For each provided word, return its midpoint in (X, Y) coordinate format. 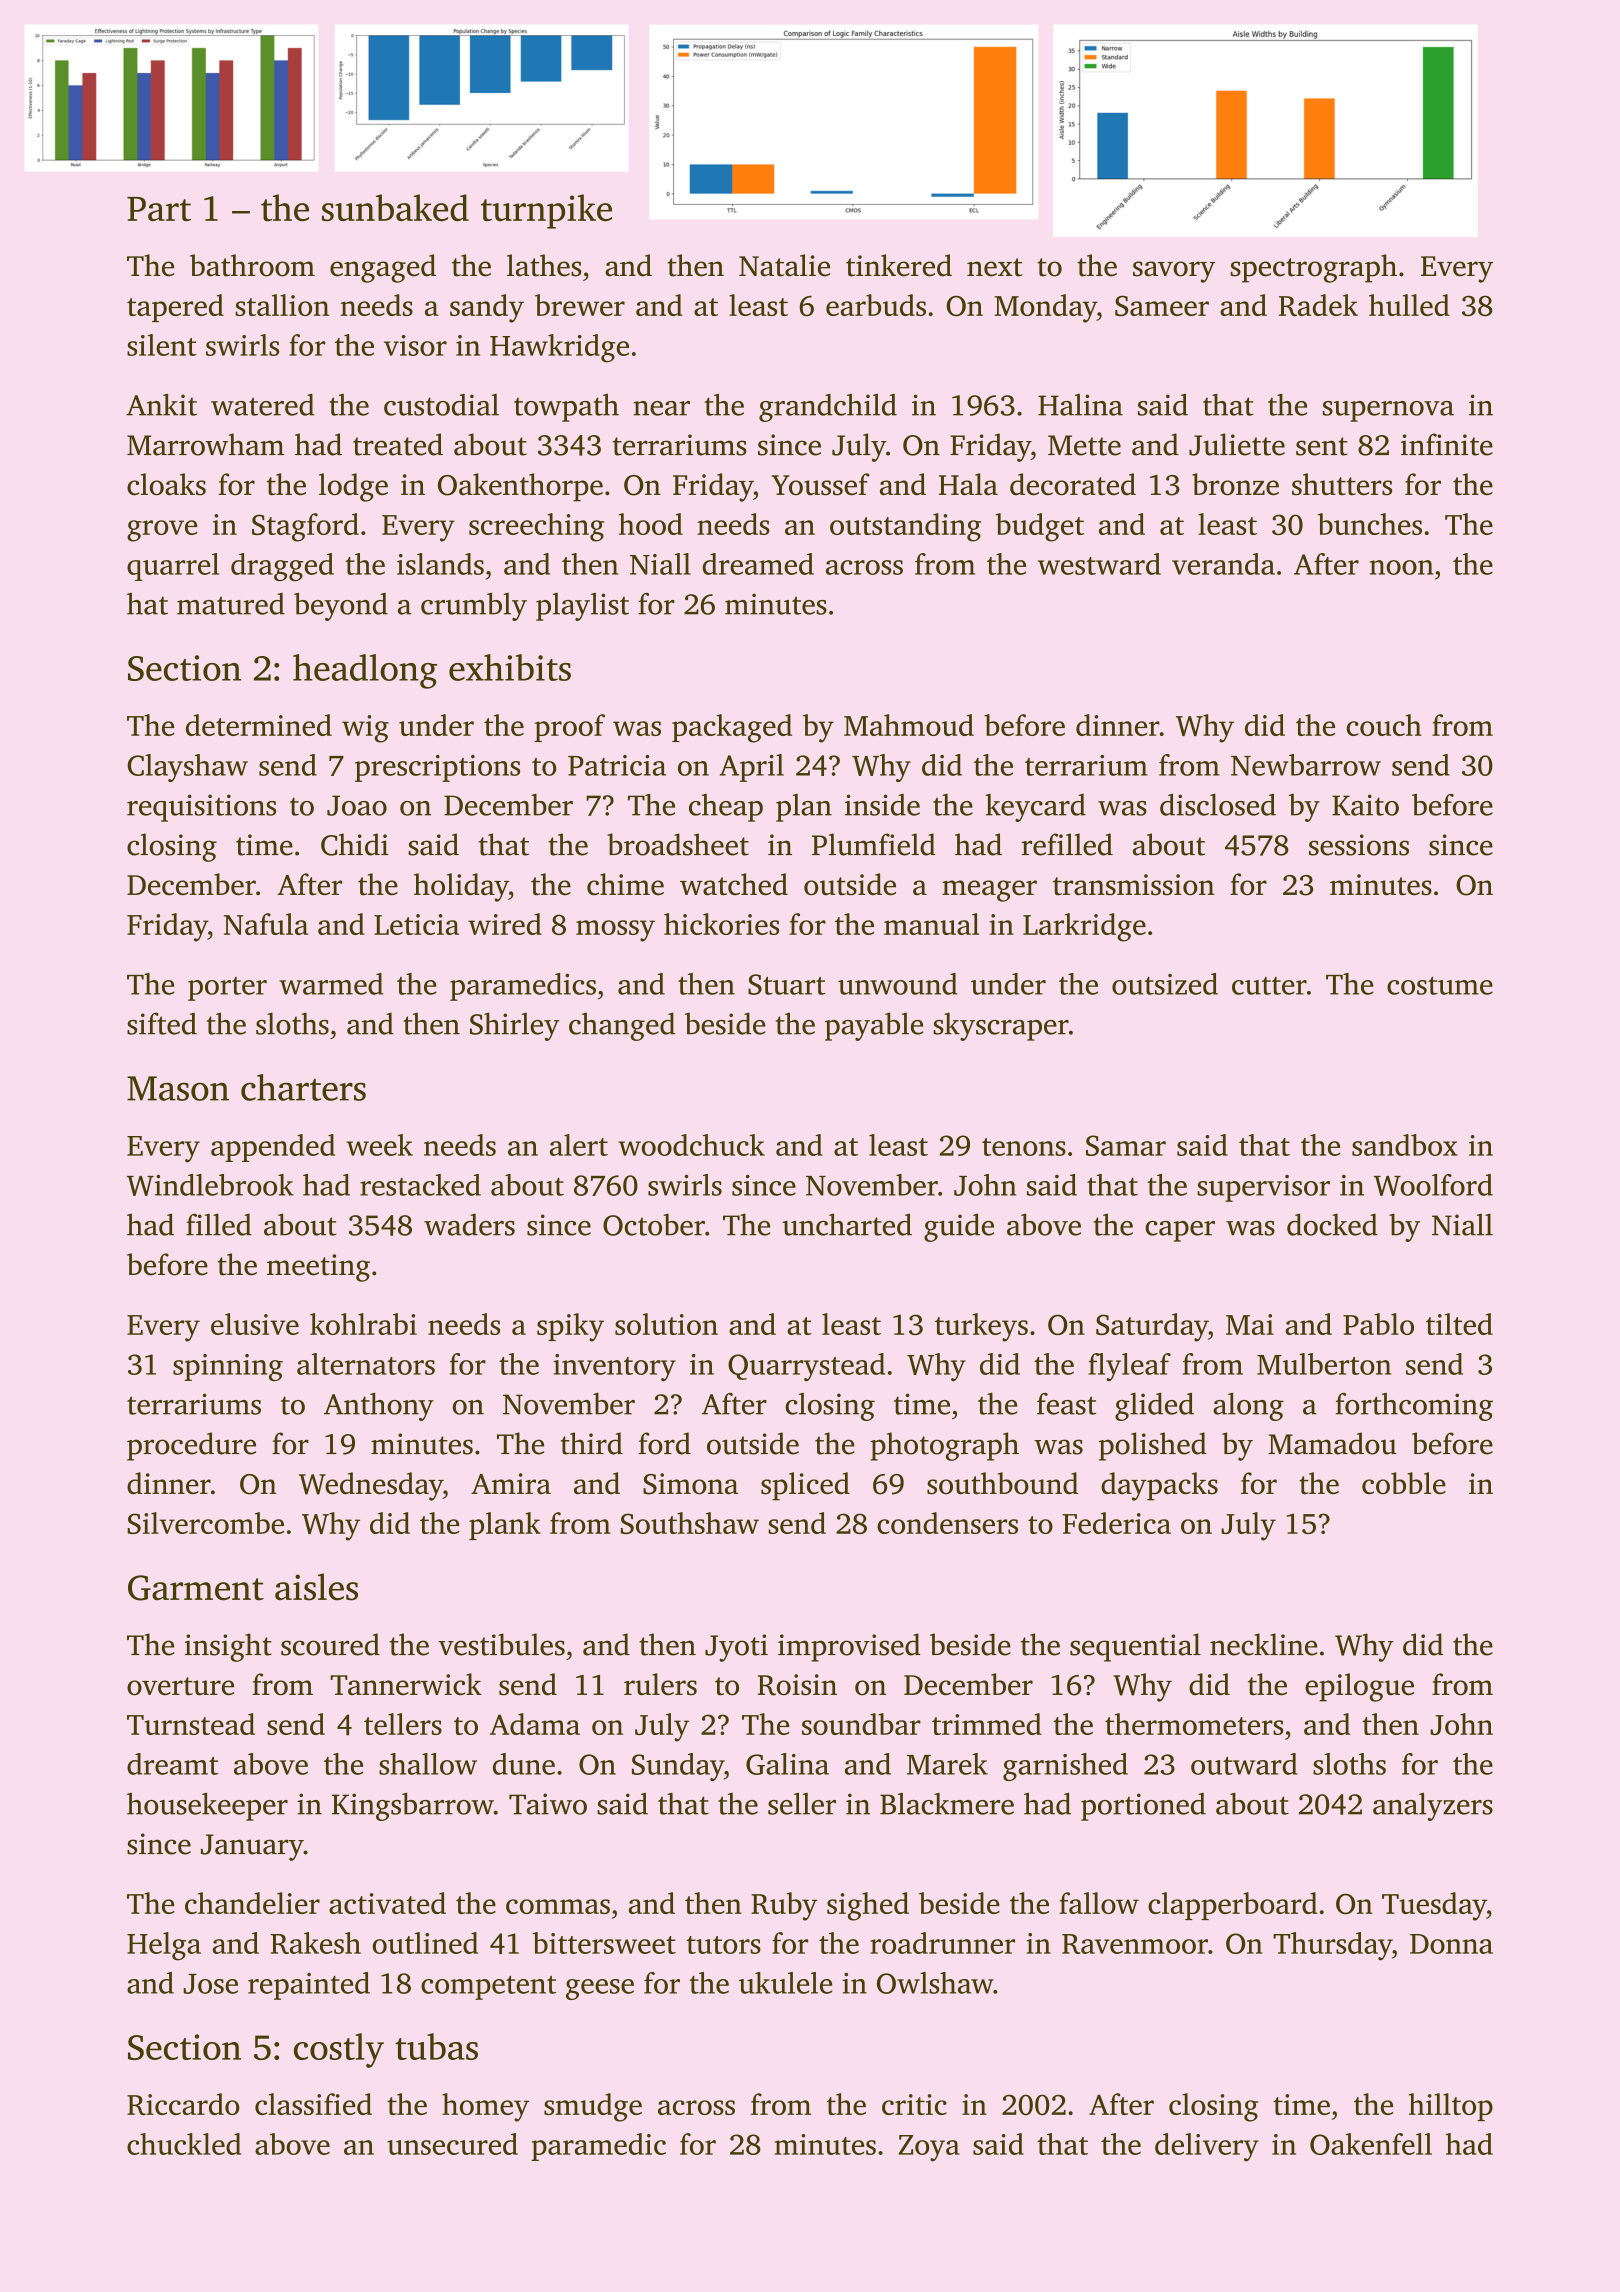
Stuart (786, 984)
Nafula (266, 924)
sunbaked (395, 207)
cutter (1269, 986)
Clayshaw (187, 768)
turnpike (546, 211)
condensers (947, 1523)
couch (1384, 725)
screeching (536, 527)
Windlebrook (210, 1185)
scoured (330, 1644)
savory (1174, 272)
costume (1440, 986)
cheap (726, 808)
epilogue (1359, 1687)
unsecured (452, 2144)
